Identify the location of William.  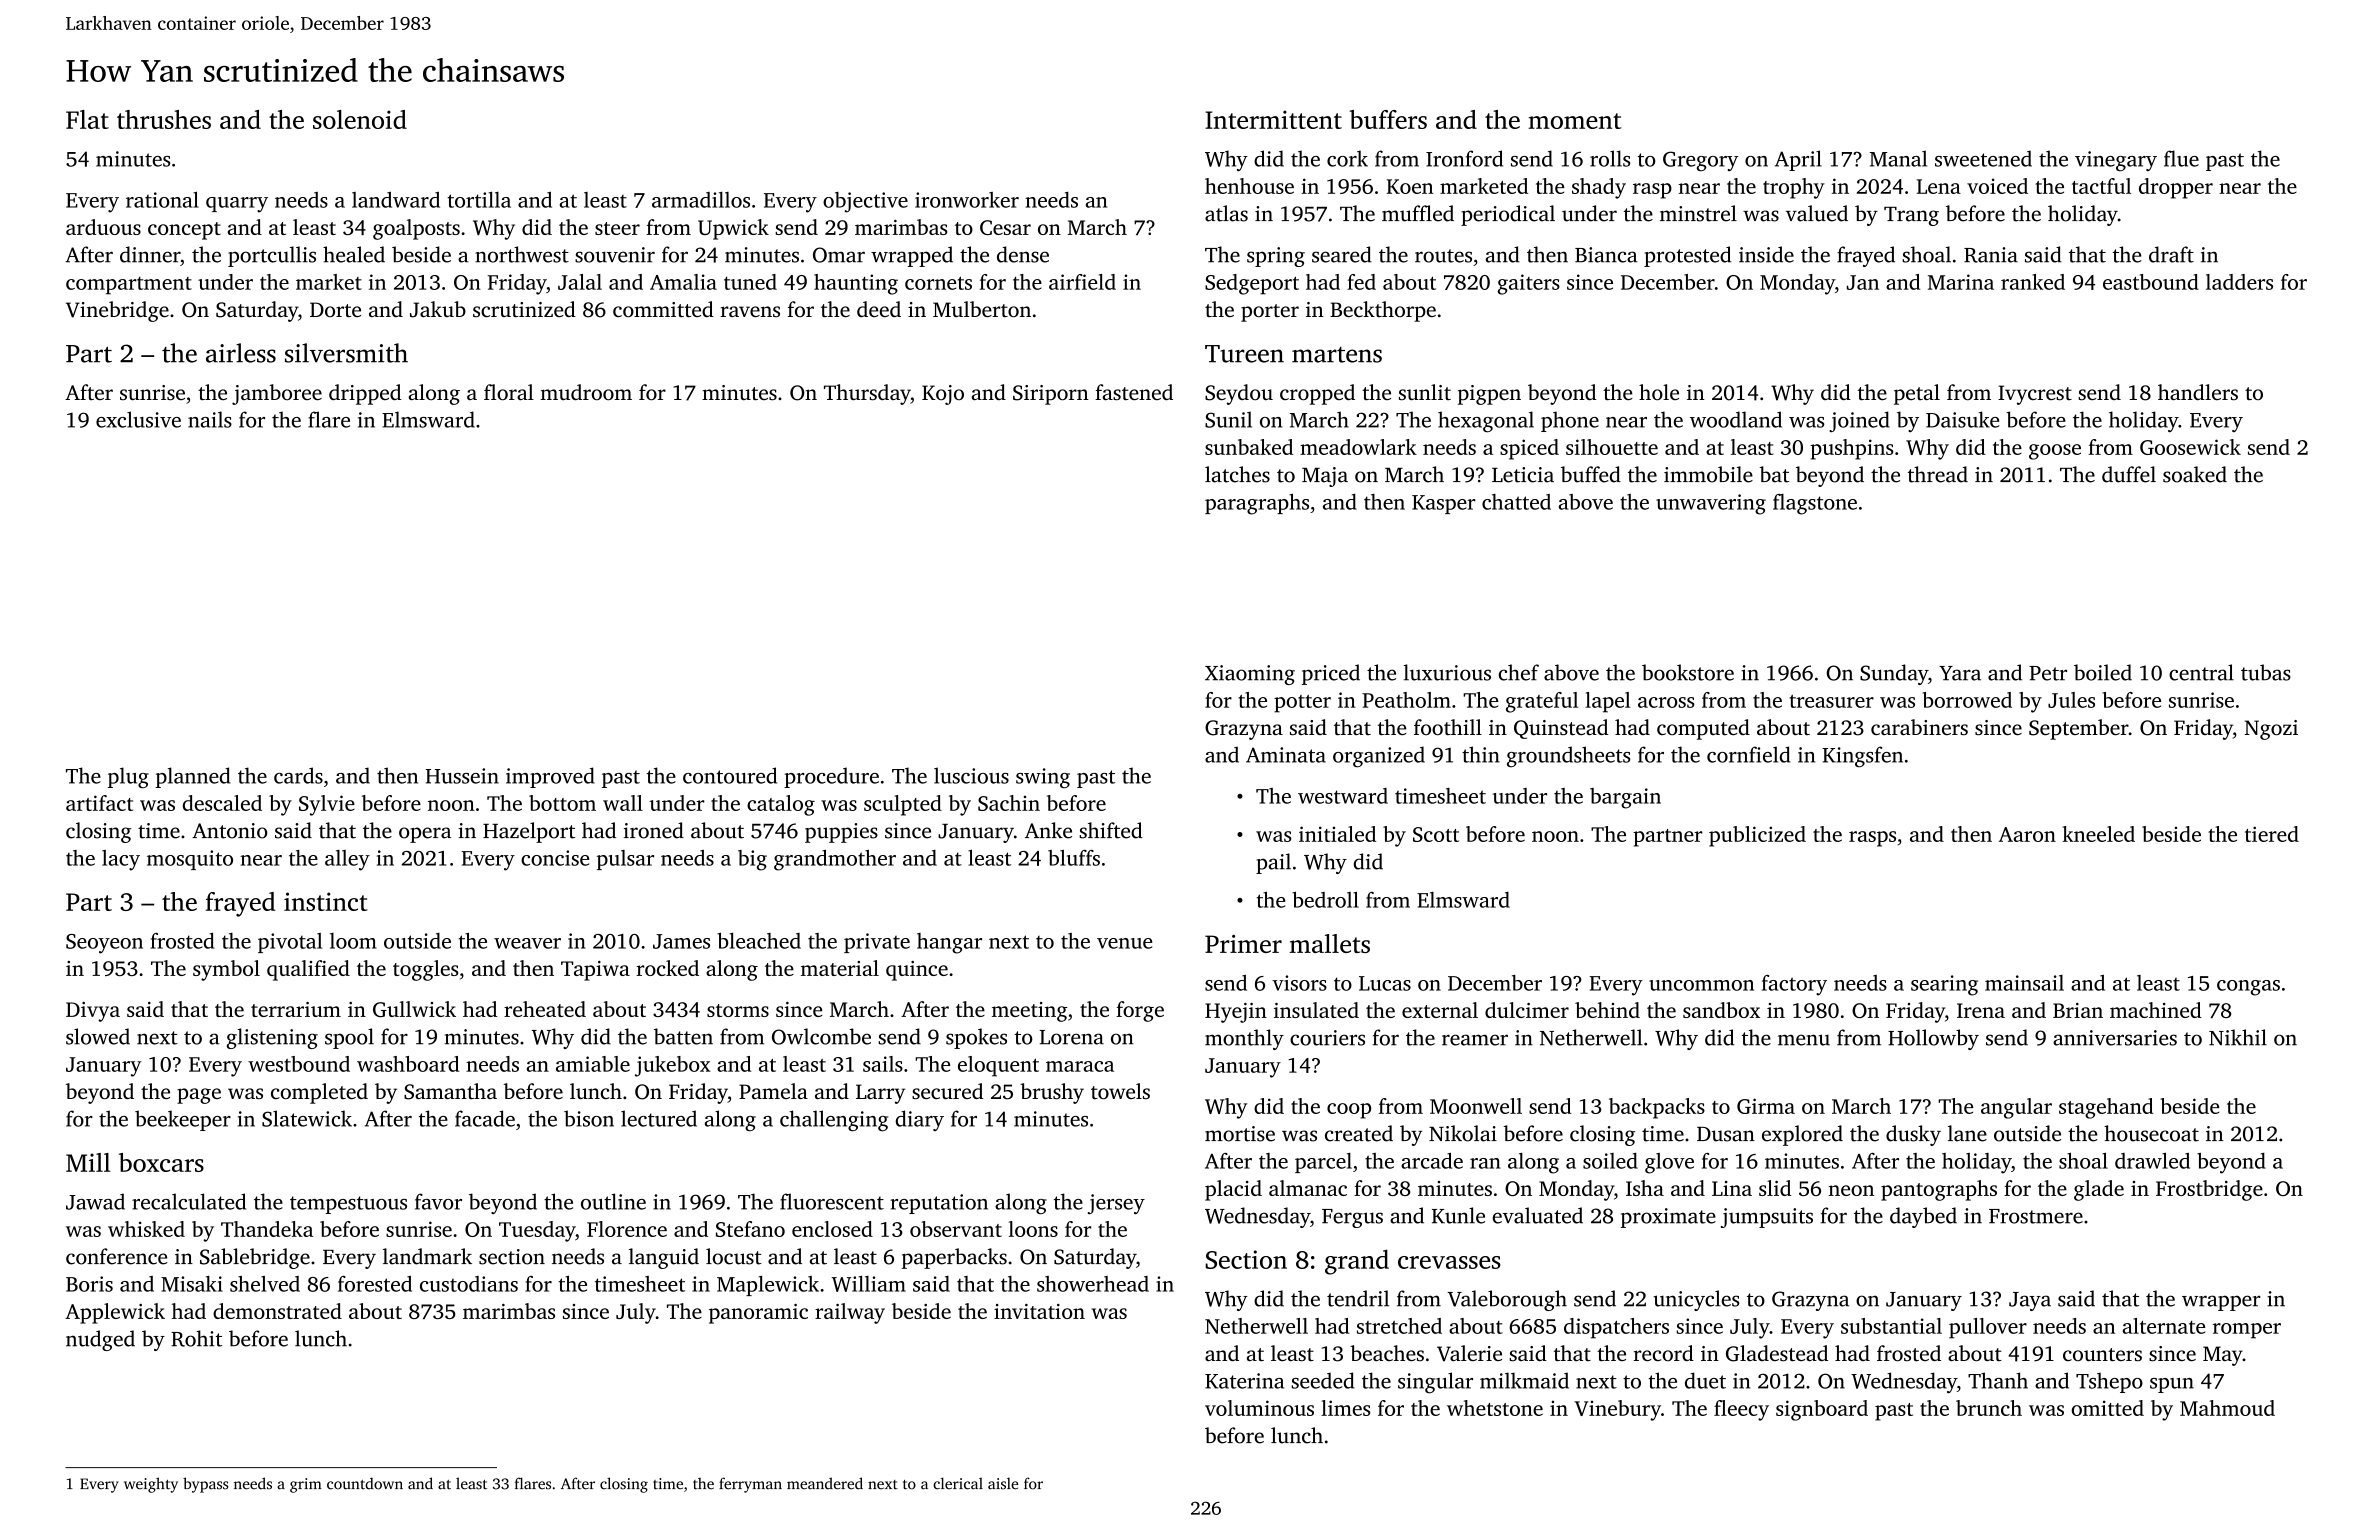
(869, 1284).
